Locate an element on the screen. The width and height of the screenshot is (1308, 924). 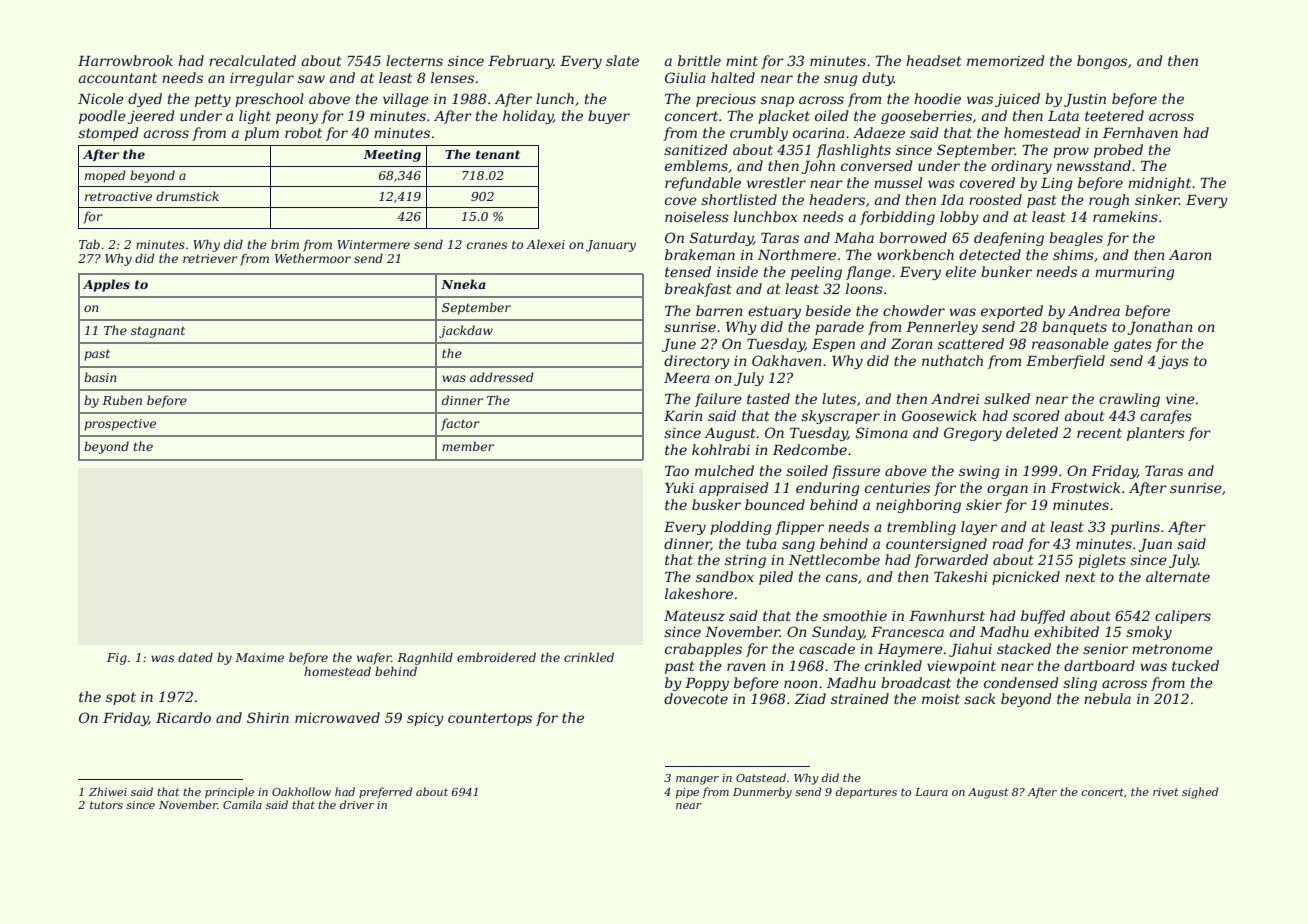
enduring is located at coordinates (828, 489).
